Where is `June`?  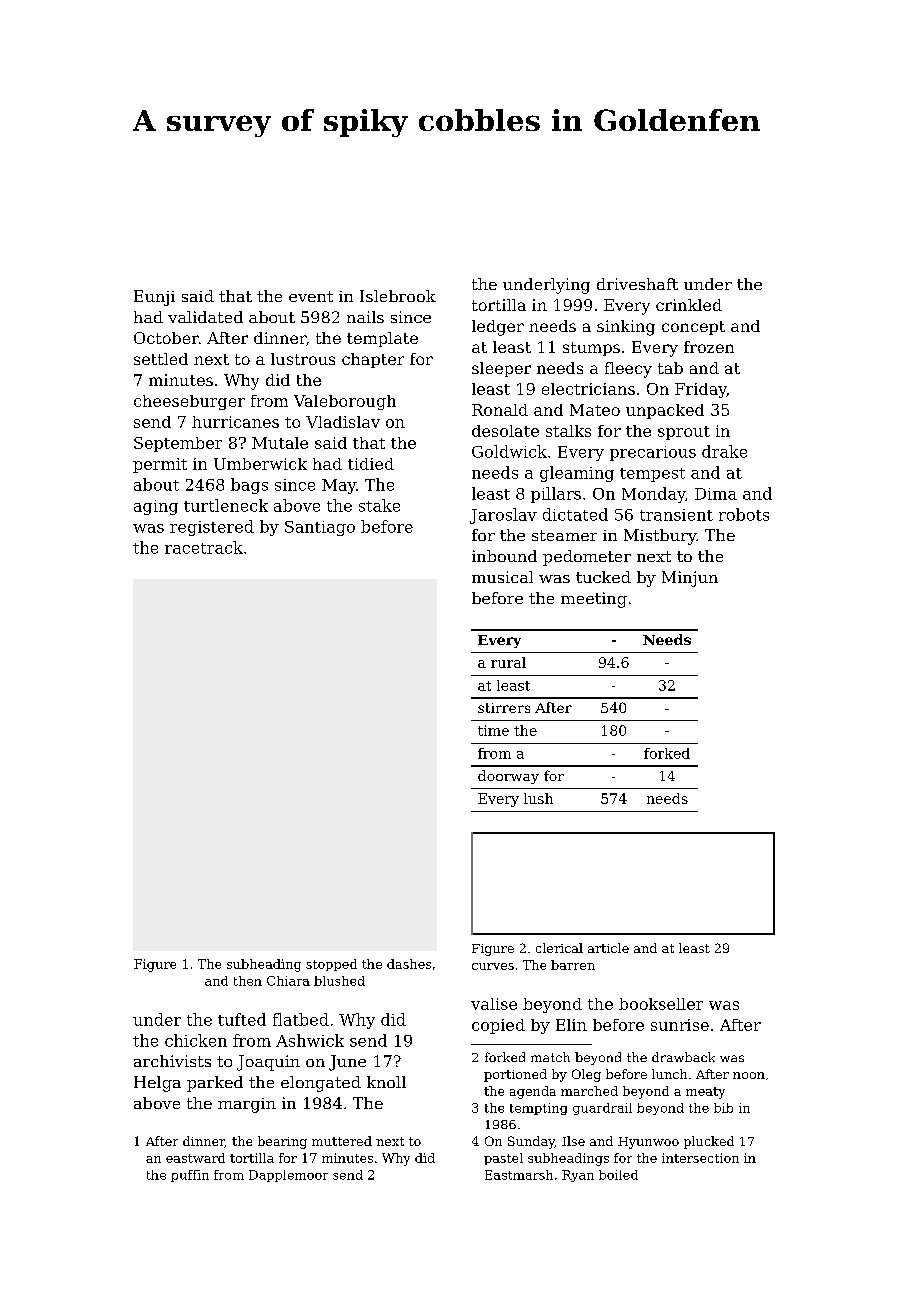
June is located at coordinates (347, 1063).
